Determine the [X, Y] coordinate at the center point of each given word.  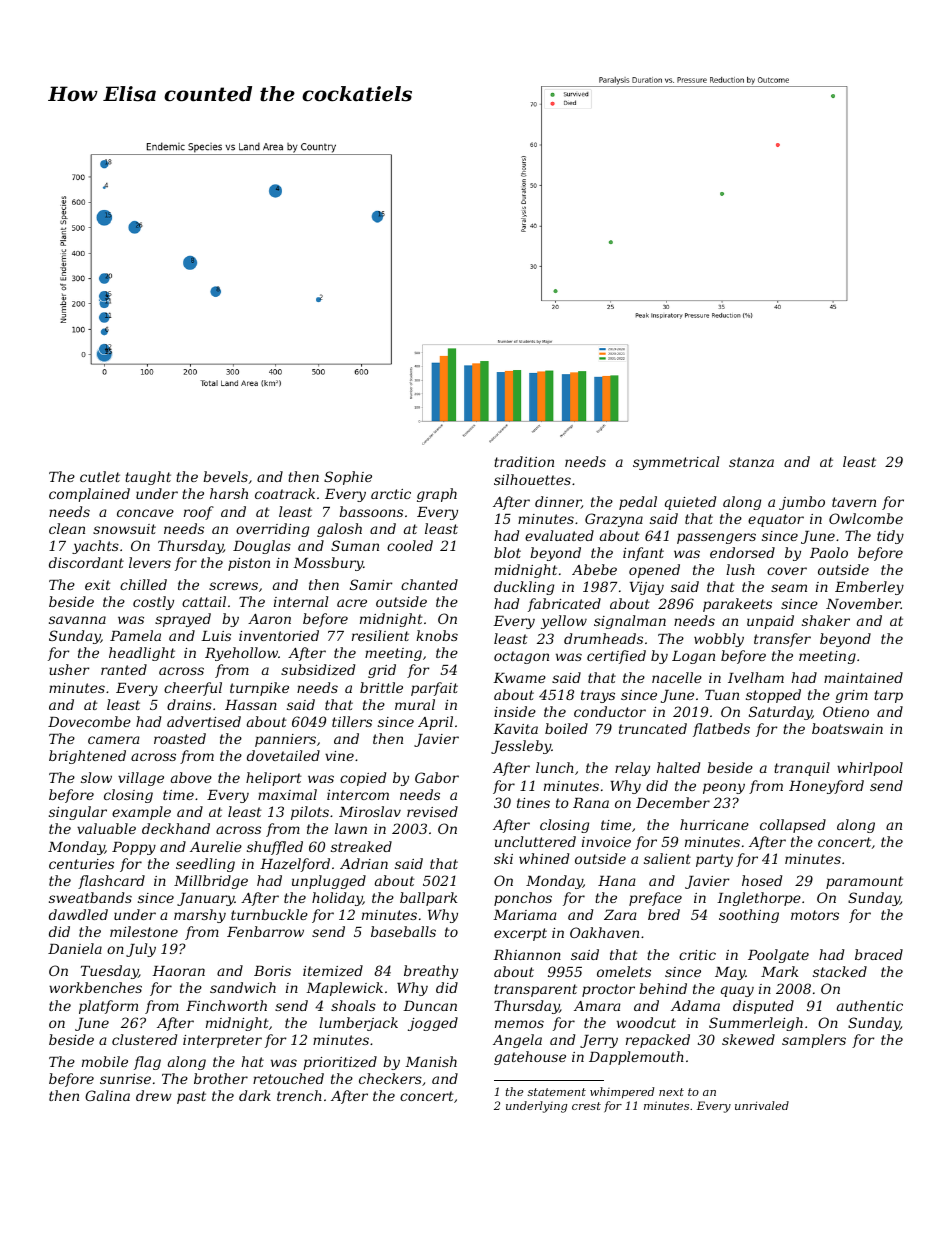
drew [154, 1095]
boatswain [847, 728]
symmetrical [676, 463]
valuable [106, 828]
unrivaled [762, 1105]
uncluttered [535, 841]
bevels [225, 476]
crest [586, 1106]
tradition [524, 461]
